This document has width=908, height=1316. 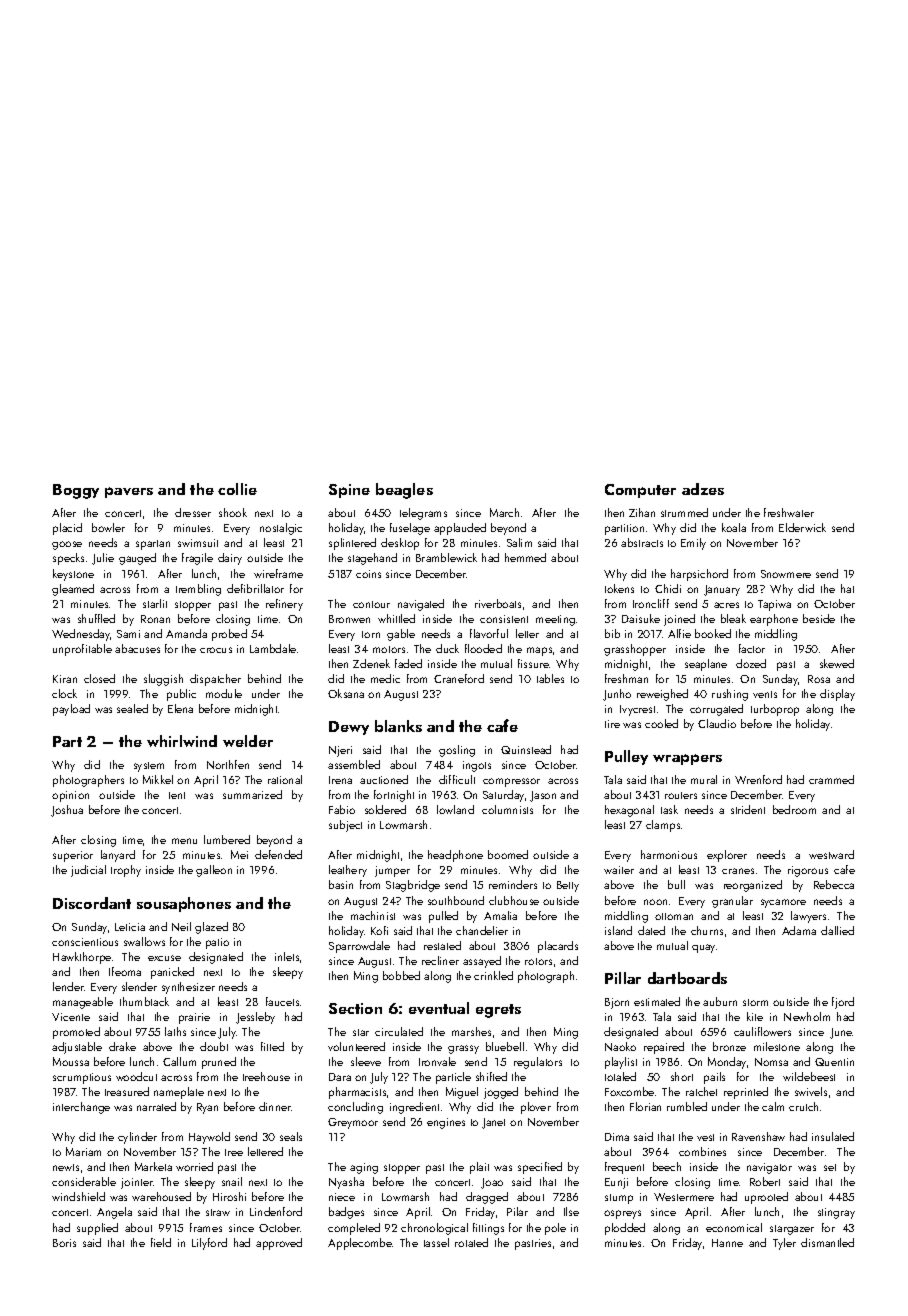 What do you see at coordinates (703, 489) in the document?
I see `adzes` at bounding box center [703, 489].
